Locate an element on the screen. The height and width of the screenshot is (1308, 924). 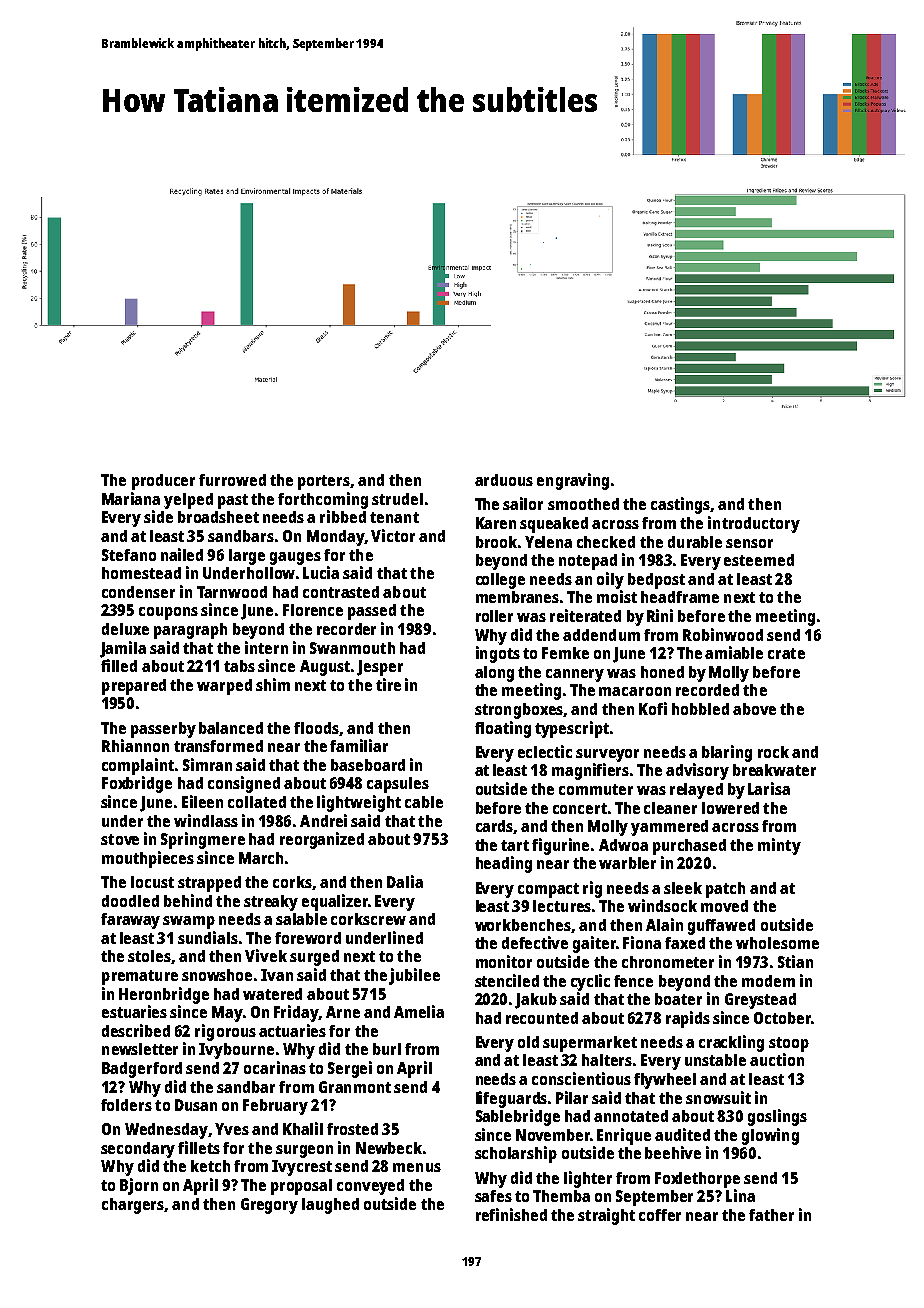
menus is located at coordinates (417, 1167).
